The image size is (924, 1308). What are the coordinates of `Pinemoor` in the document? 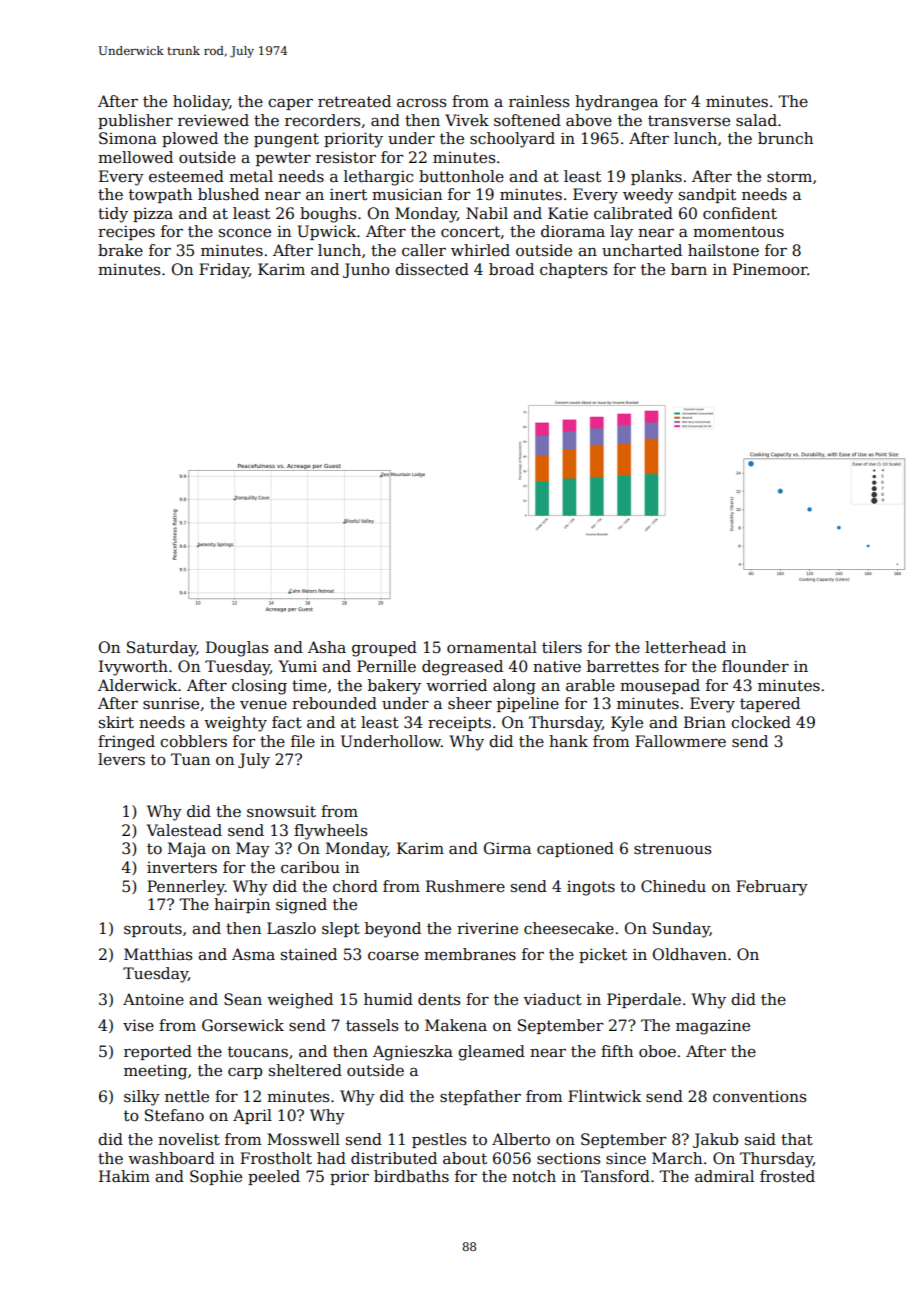 It's located at (770, 269).
